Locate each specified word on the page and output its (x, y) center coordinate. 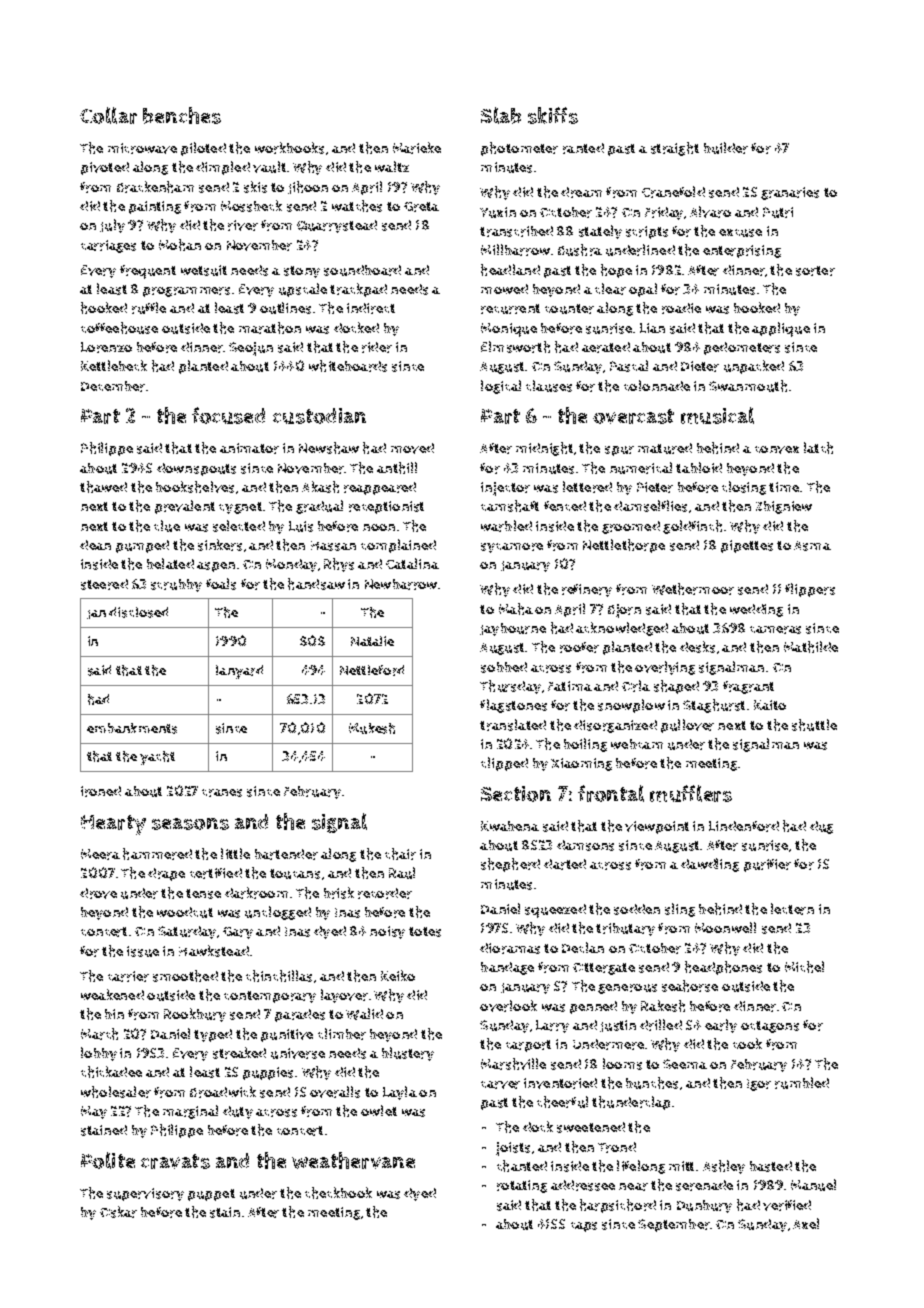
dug (821, 827)
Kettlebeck (114, 365)
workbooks (289, 148)
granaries (790, 193)
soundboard (362, 270)
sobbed (504, 667)
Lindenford (744, 826)
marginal (190, 1112)
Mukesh (372, 728)
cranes (222, 793)
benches (182, 115)
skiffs (553, 115)
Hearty (113, 825)
